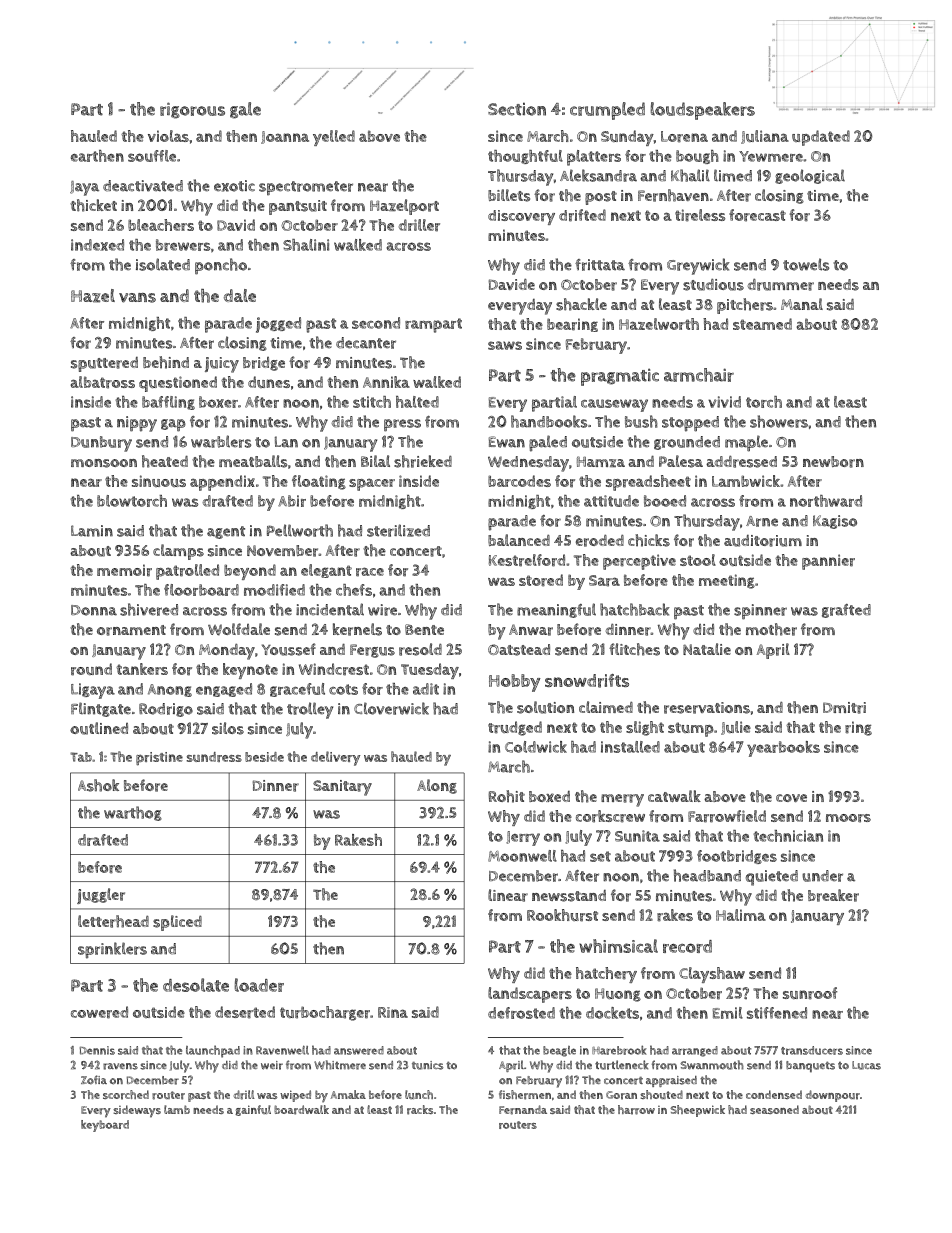  Describe the element at coordinates (301, 1110) in the image. I see `boardwalk` at that location.
